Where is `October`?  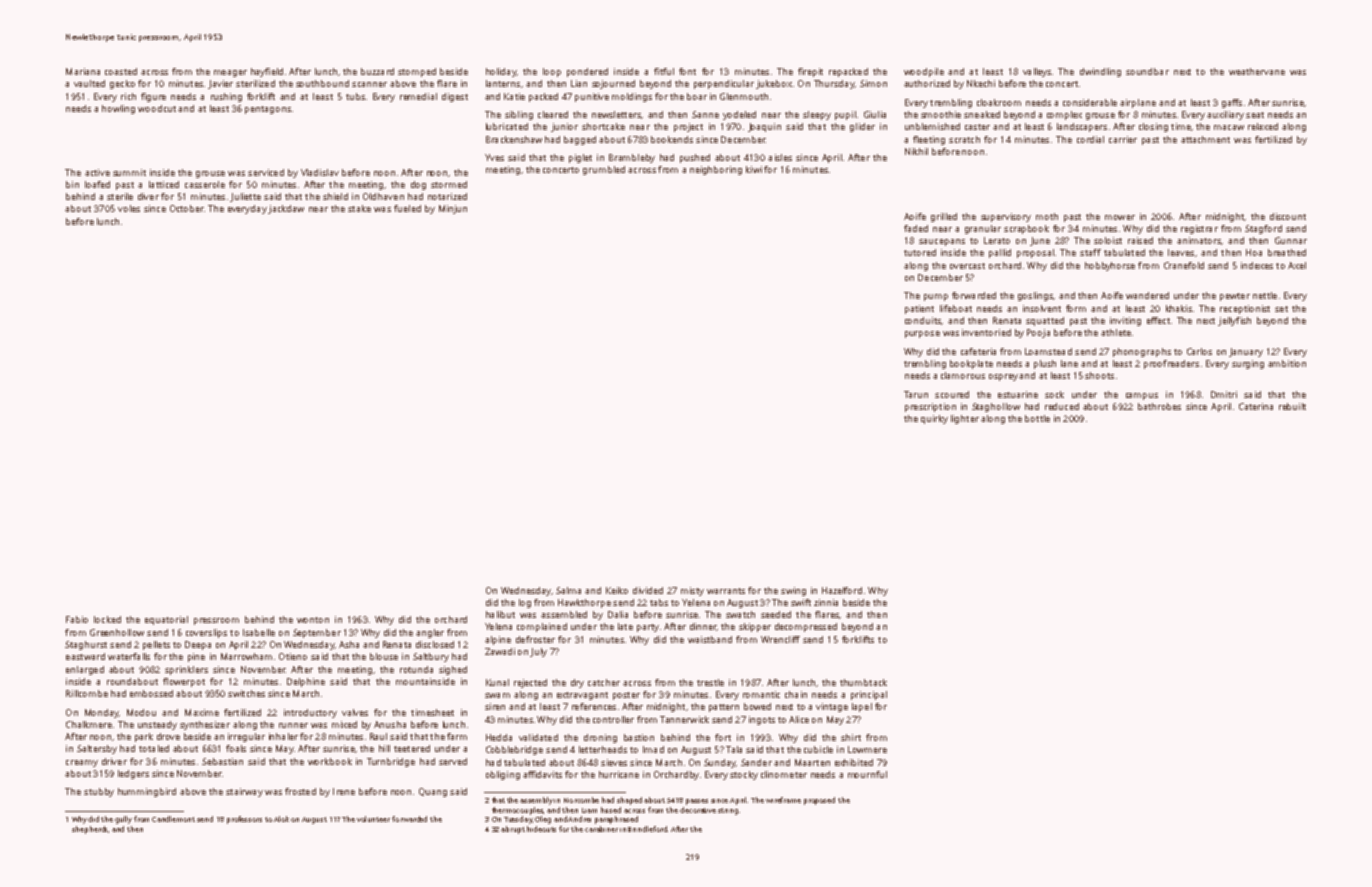
October is located at coordinates (187, 208).
